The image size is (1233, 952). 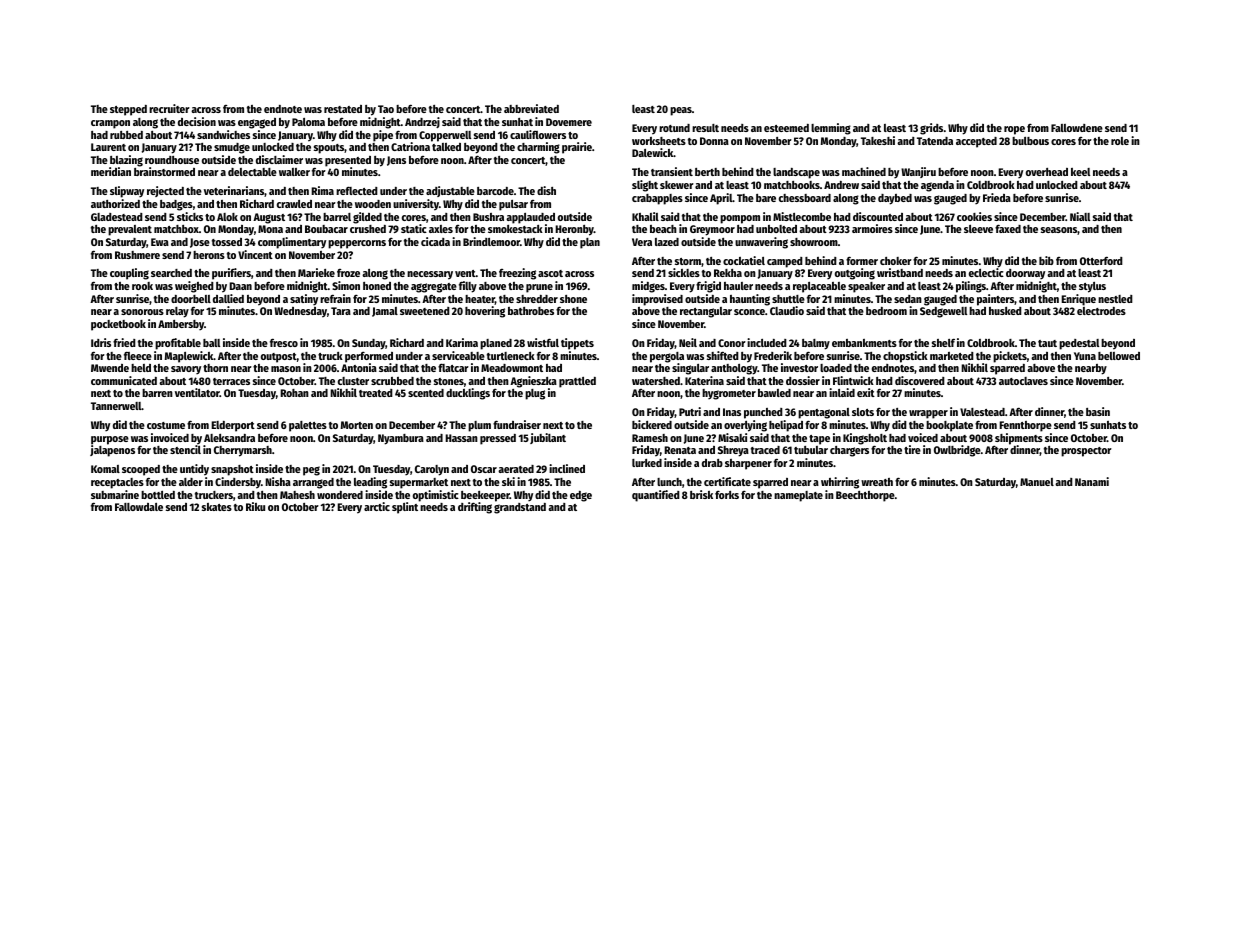 I want to click on Rushmere, so click(x=137, y=255).
